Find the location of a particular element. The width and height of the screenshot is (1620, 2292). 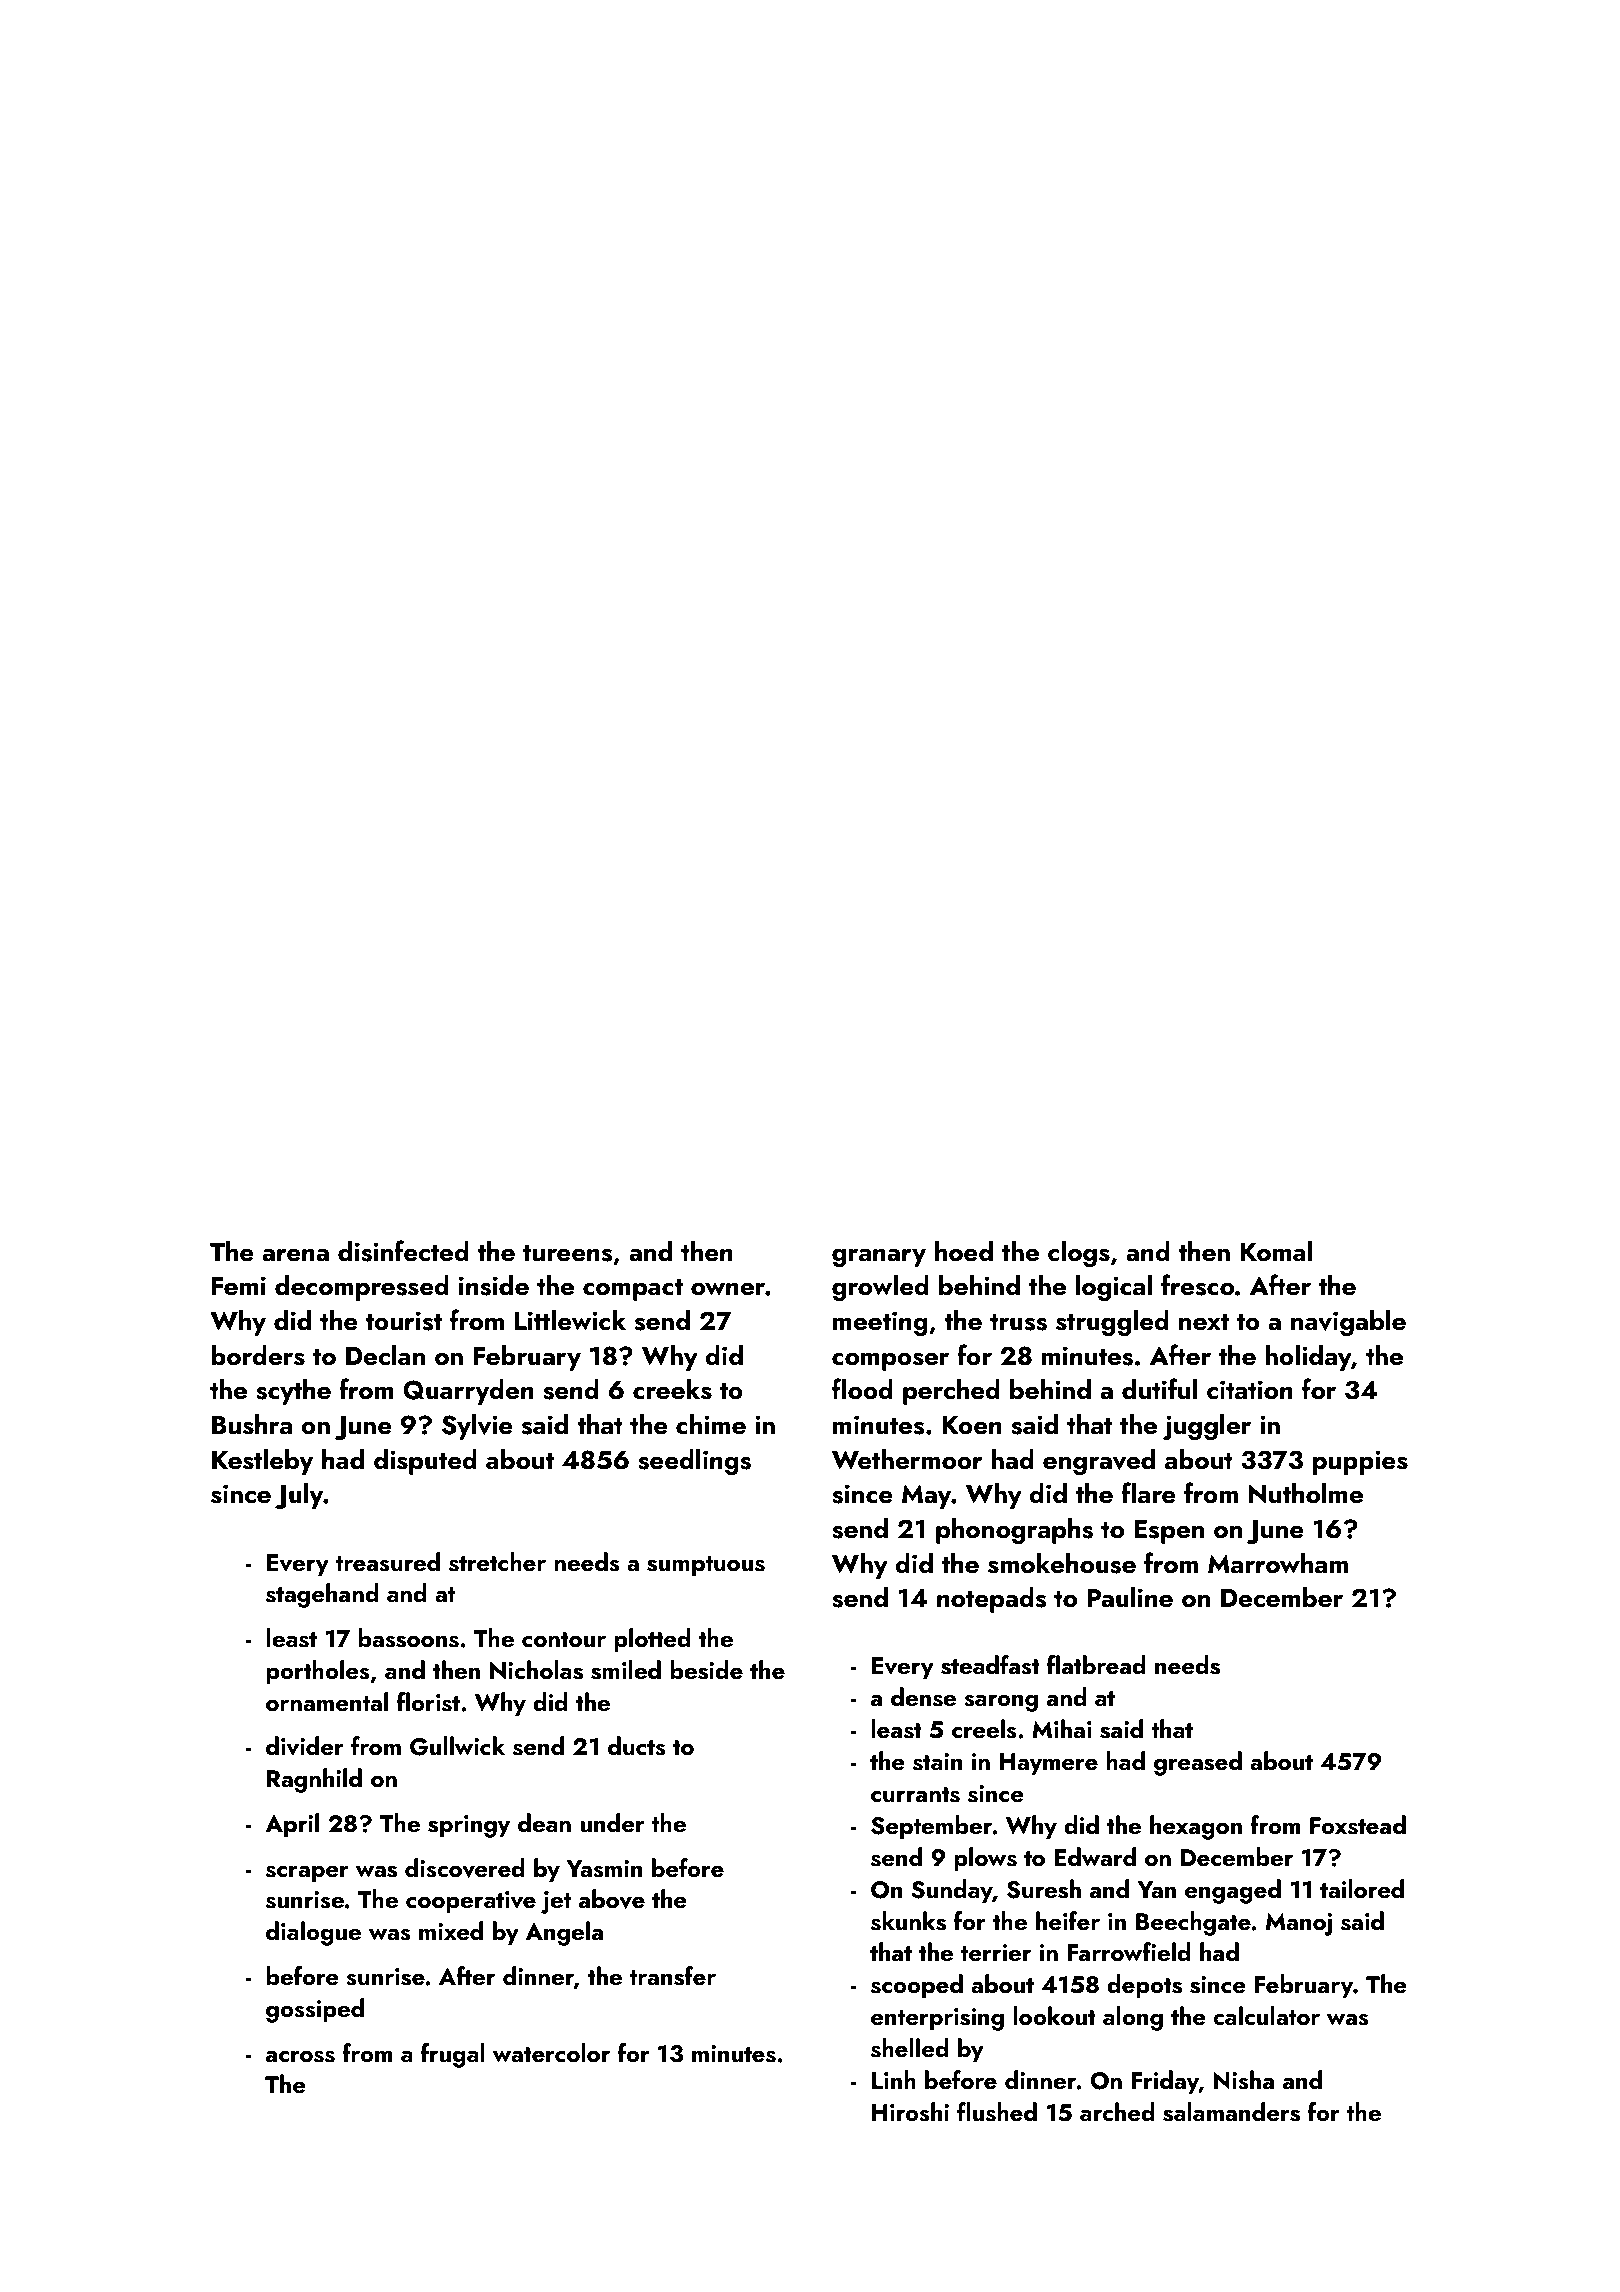

September is located at coordinates (932, 1827).
